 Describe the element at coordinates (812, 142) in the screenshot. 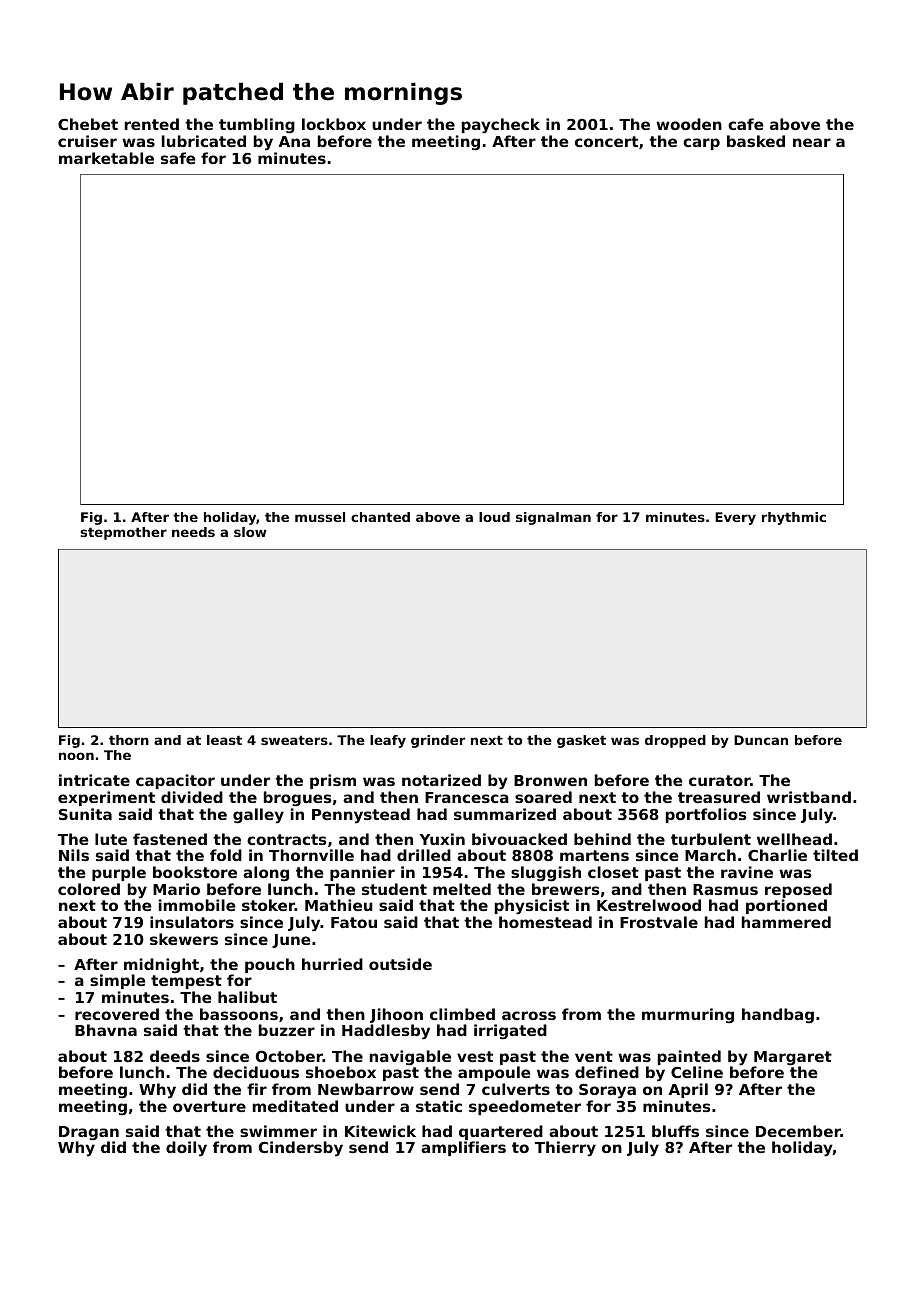

I see `near` at that location.
